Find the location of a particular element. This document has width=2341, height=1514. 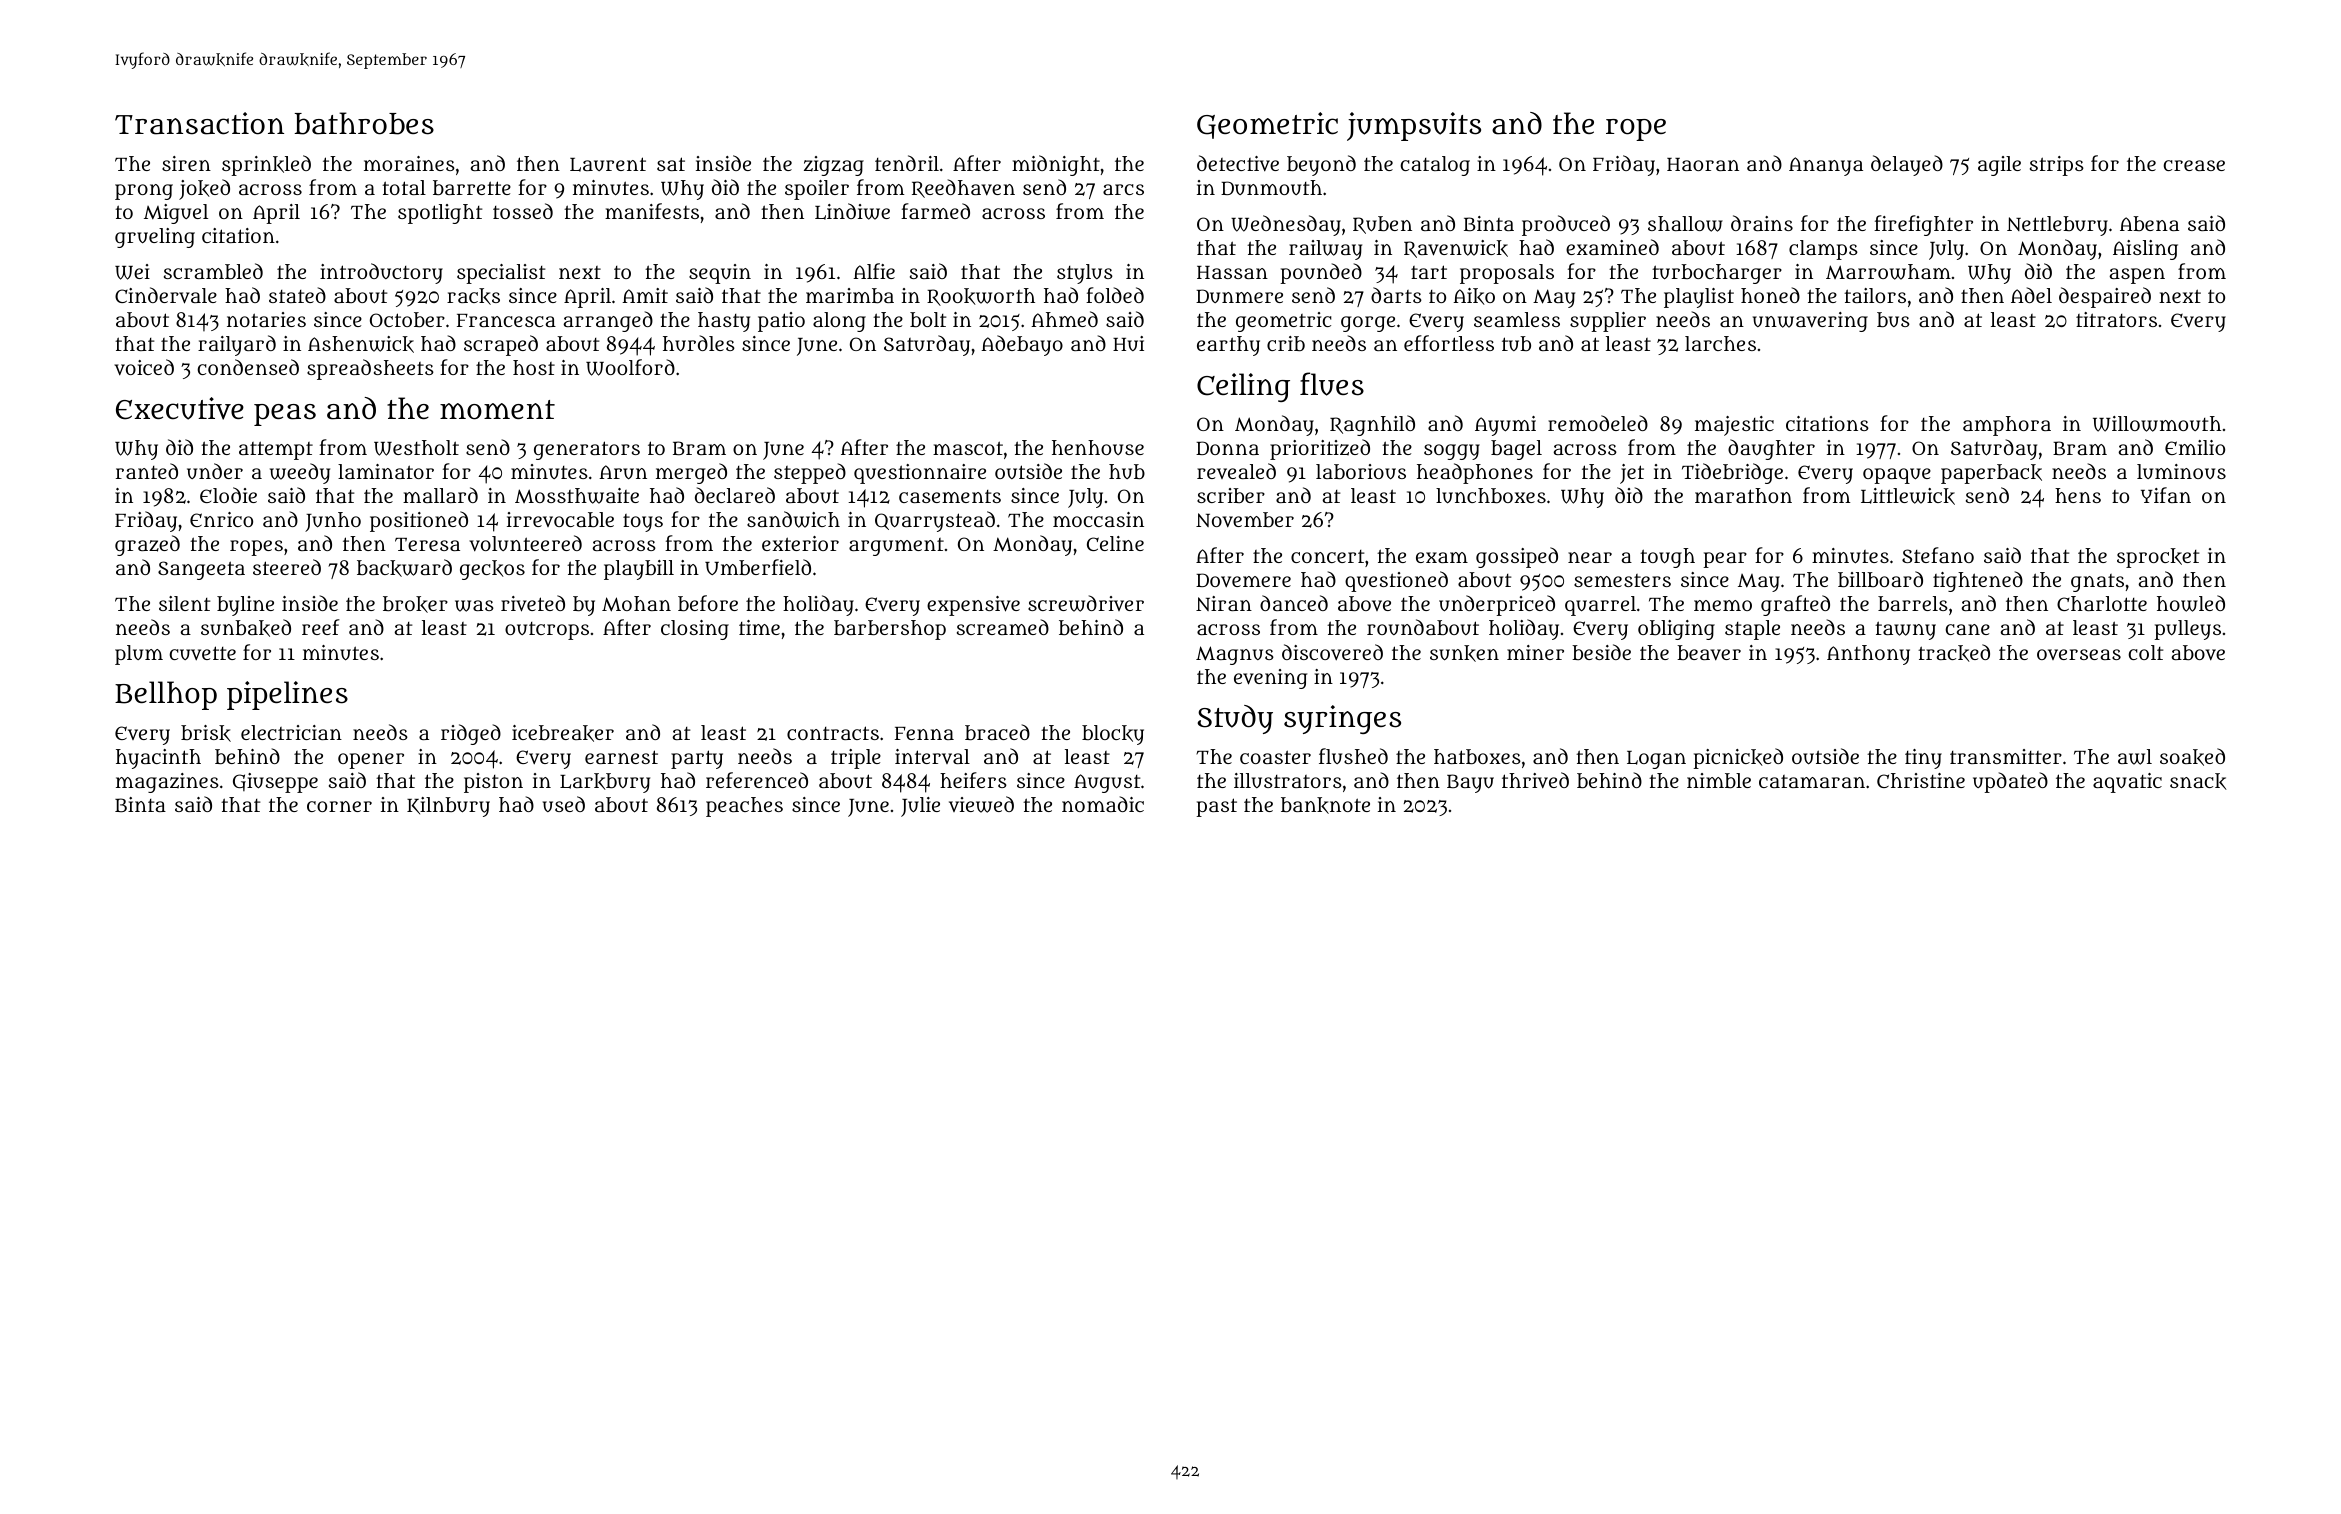

bathrobes is located at coordinates (364, 123).
